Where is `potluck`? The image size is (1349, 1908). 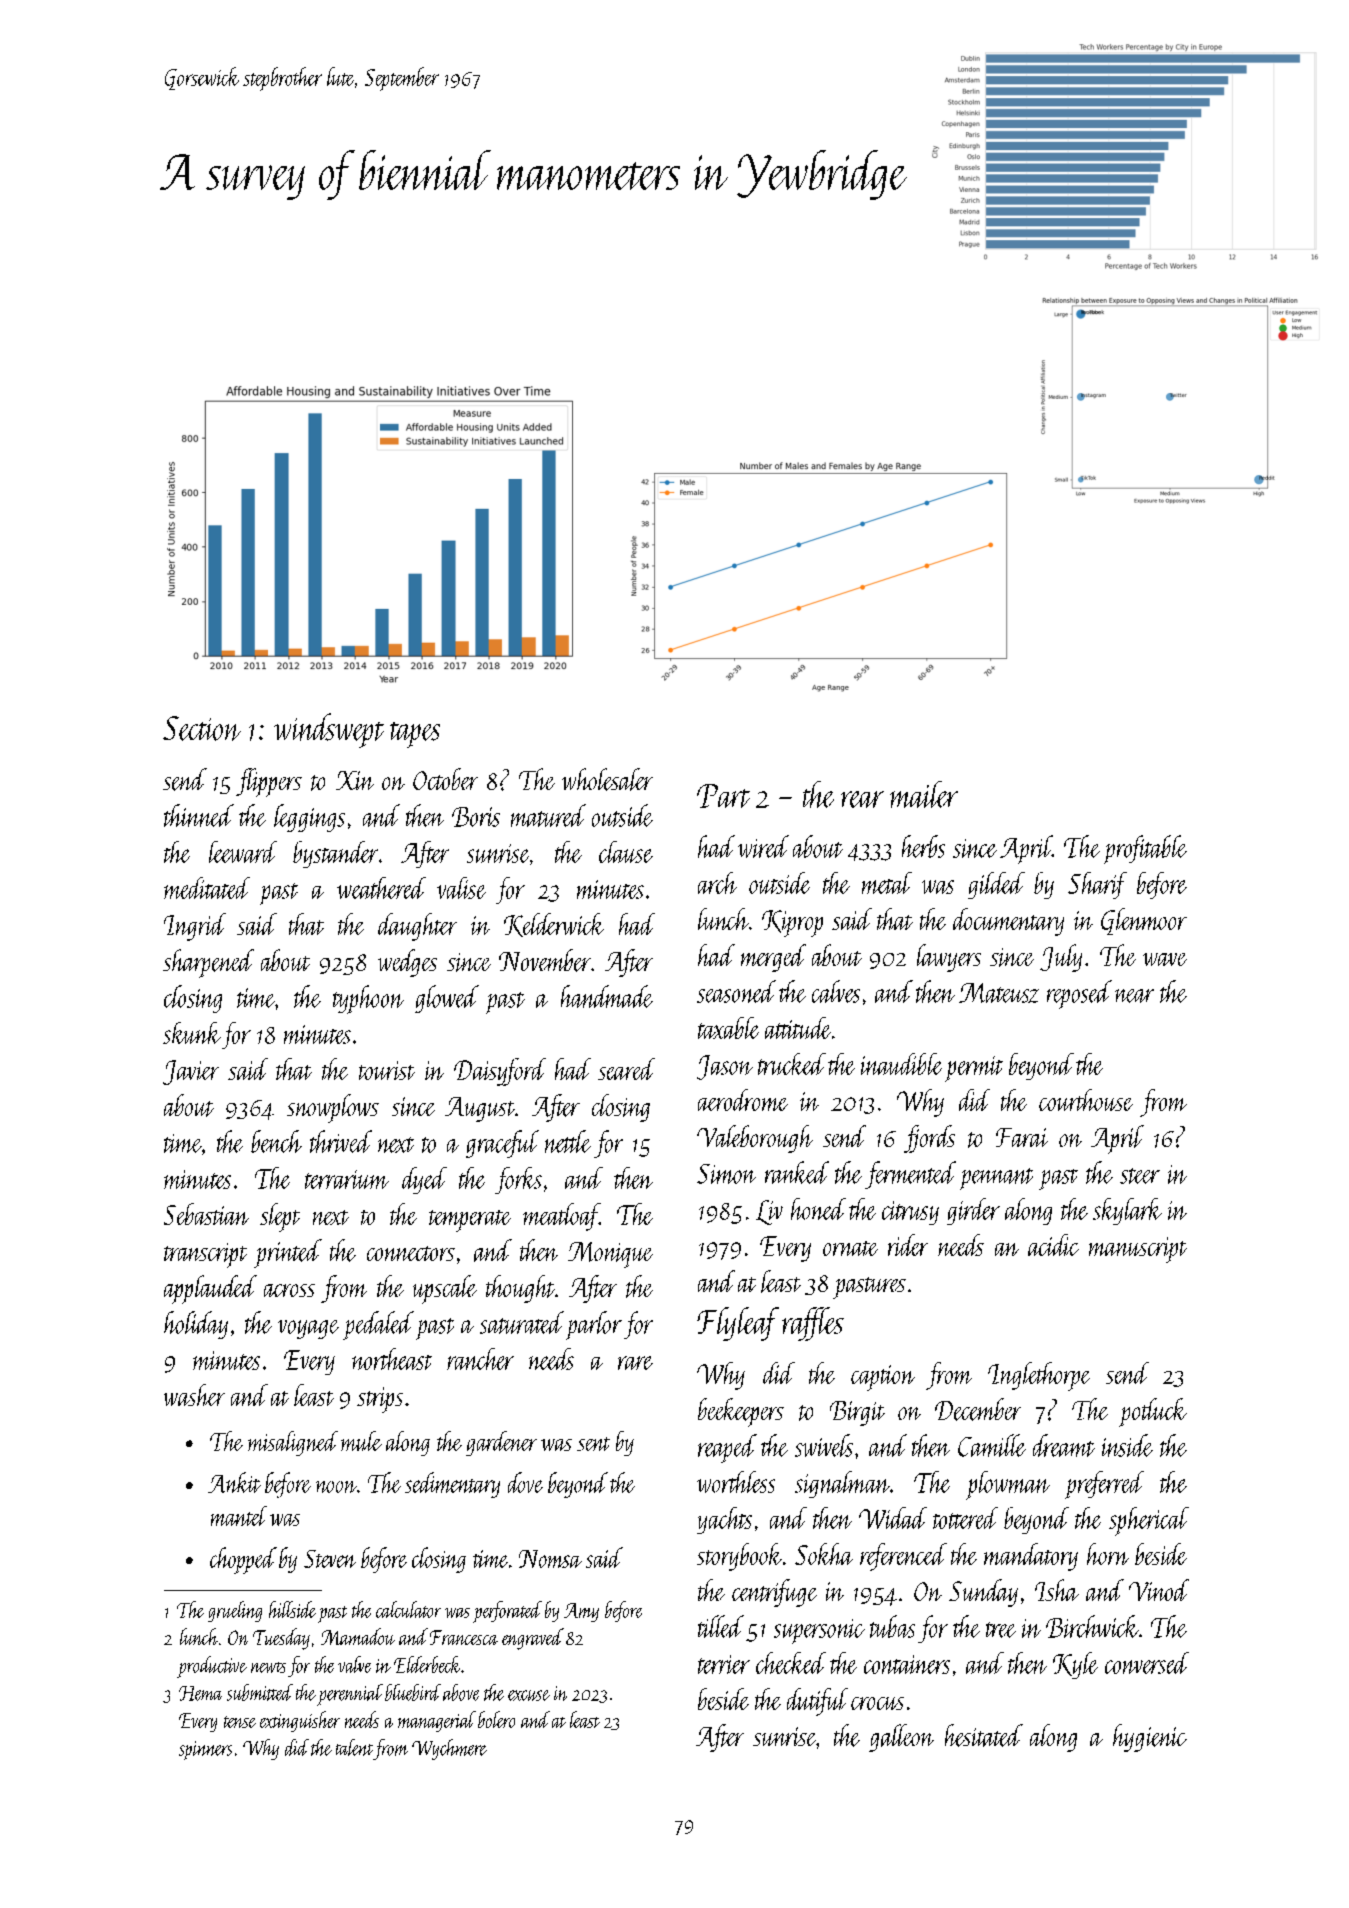 potluck is located at coordinates (1153, 1412).
